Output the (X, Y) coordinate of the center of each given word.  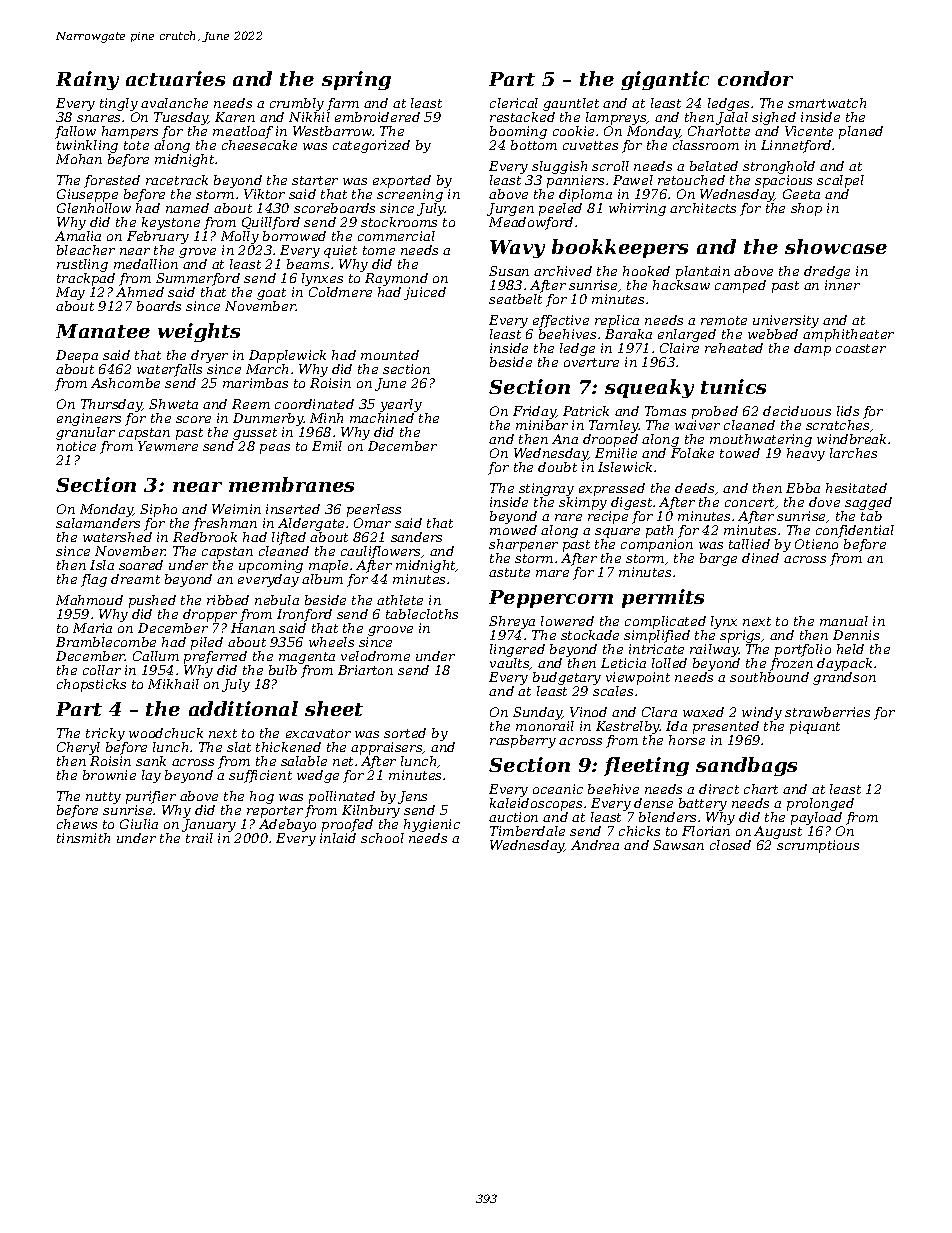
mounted (390, 355)
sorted (405, 733)
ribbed (228, 600)
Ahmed (140, 292)
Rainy (87, 80)
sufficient (260, 776)
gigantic (665, 80)
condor (755, 78)
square (617, 533)
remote (724, 320)
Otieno (816, 544)
